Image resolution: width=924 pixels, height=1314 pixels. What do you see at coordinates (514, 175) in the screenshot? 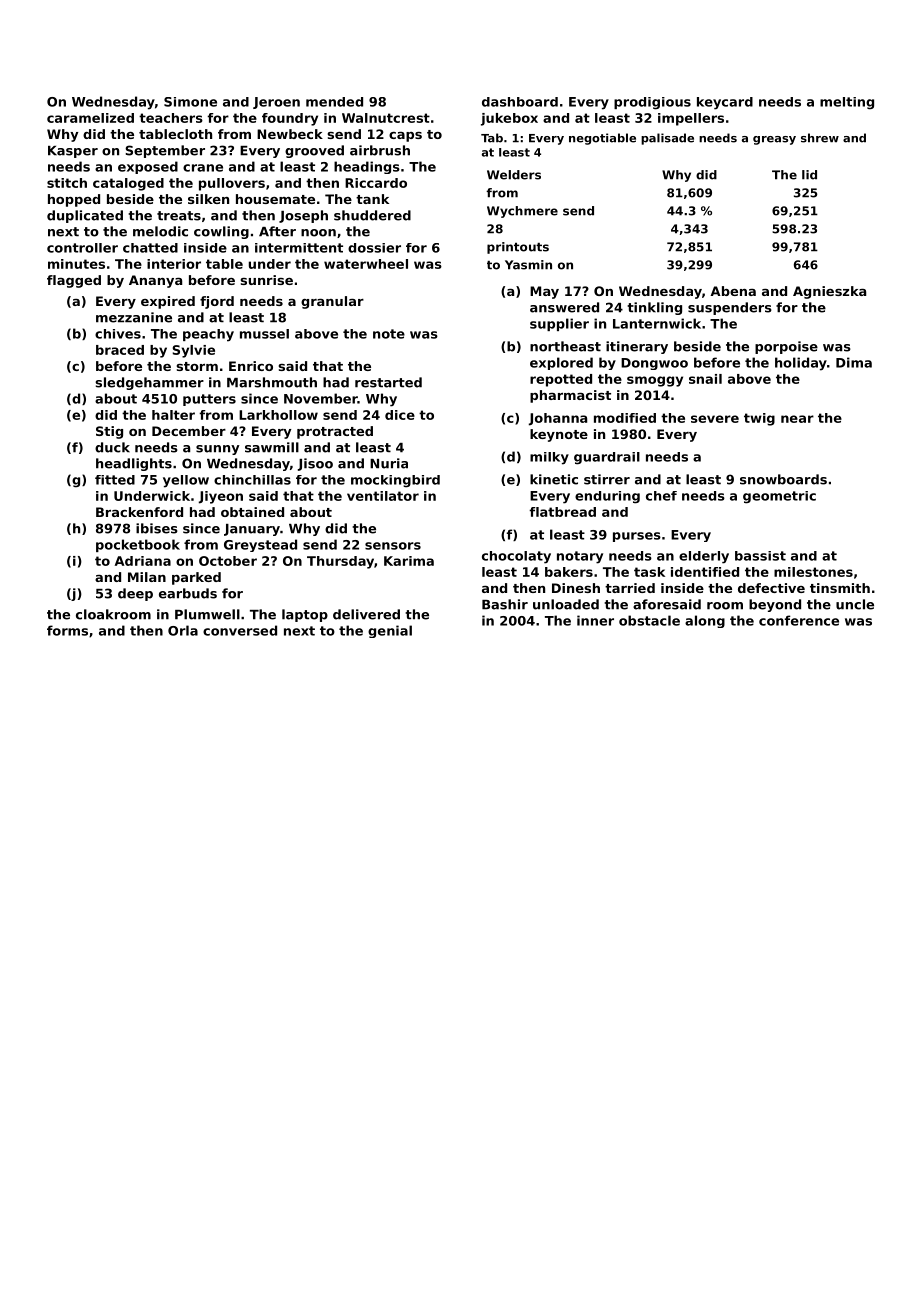
I see `Welders` at bounding box center [514, 175].
